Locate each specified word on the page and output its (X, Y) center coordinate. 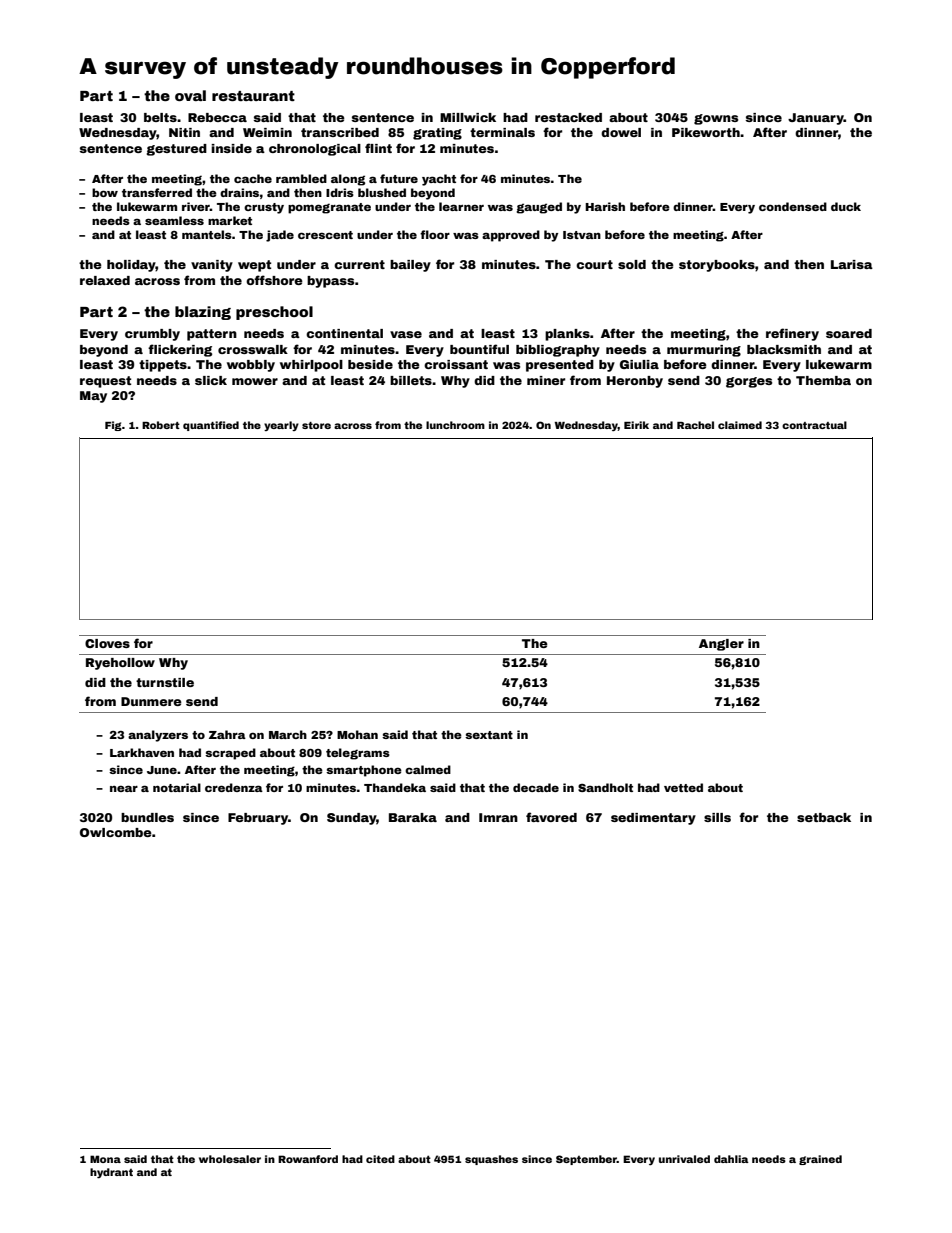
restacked (568, 117)
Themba (823, 380)
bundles (147, 817)
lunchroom (455, 425)
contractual (814, 425)
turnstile (165, 682)
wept (254, 266)
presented (560, 366)
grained (820, 1160)
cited (380, 1159)
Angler (721, 645)
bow (105, 192)
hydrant (111, 1173)
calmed (428, 769)
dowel (621, 132)
